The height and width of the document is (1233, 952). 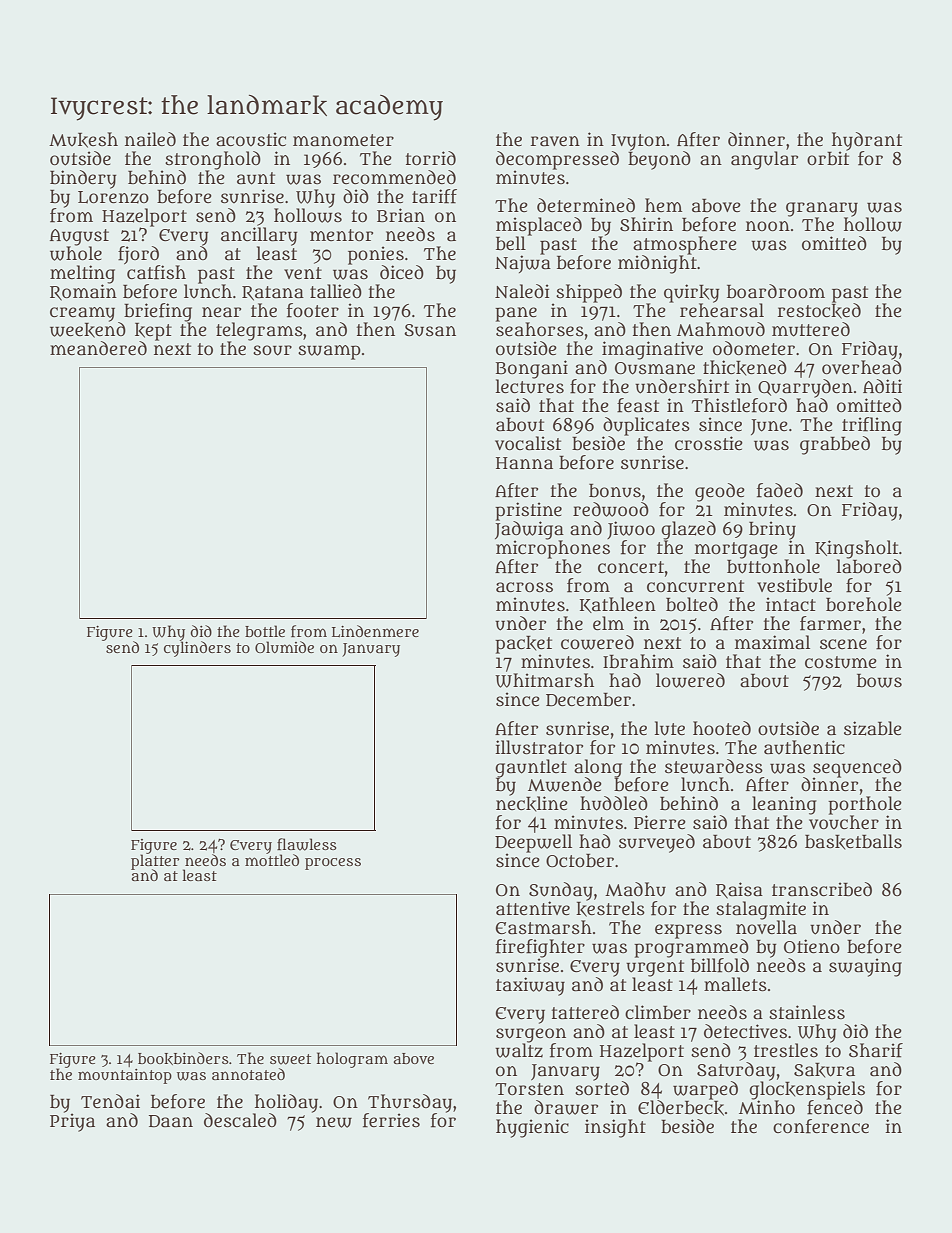 I want to click on cylinders, so click(x=197, y=649).
